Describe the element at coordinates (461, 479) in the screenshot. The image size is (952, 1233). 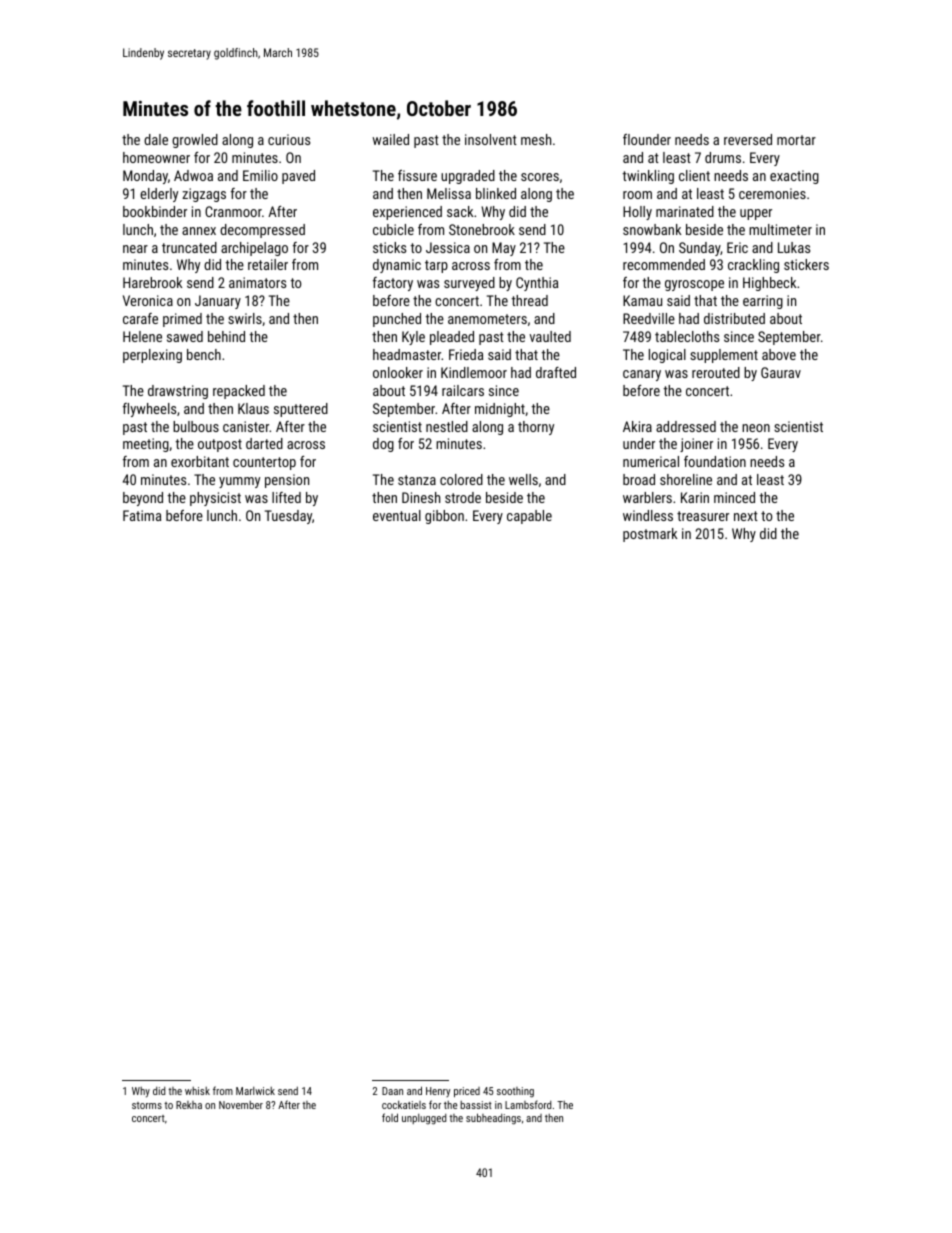
I see `colored` at that location.
